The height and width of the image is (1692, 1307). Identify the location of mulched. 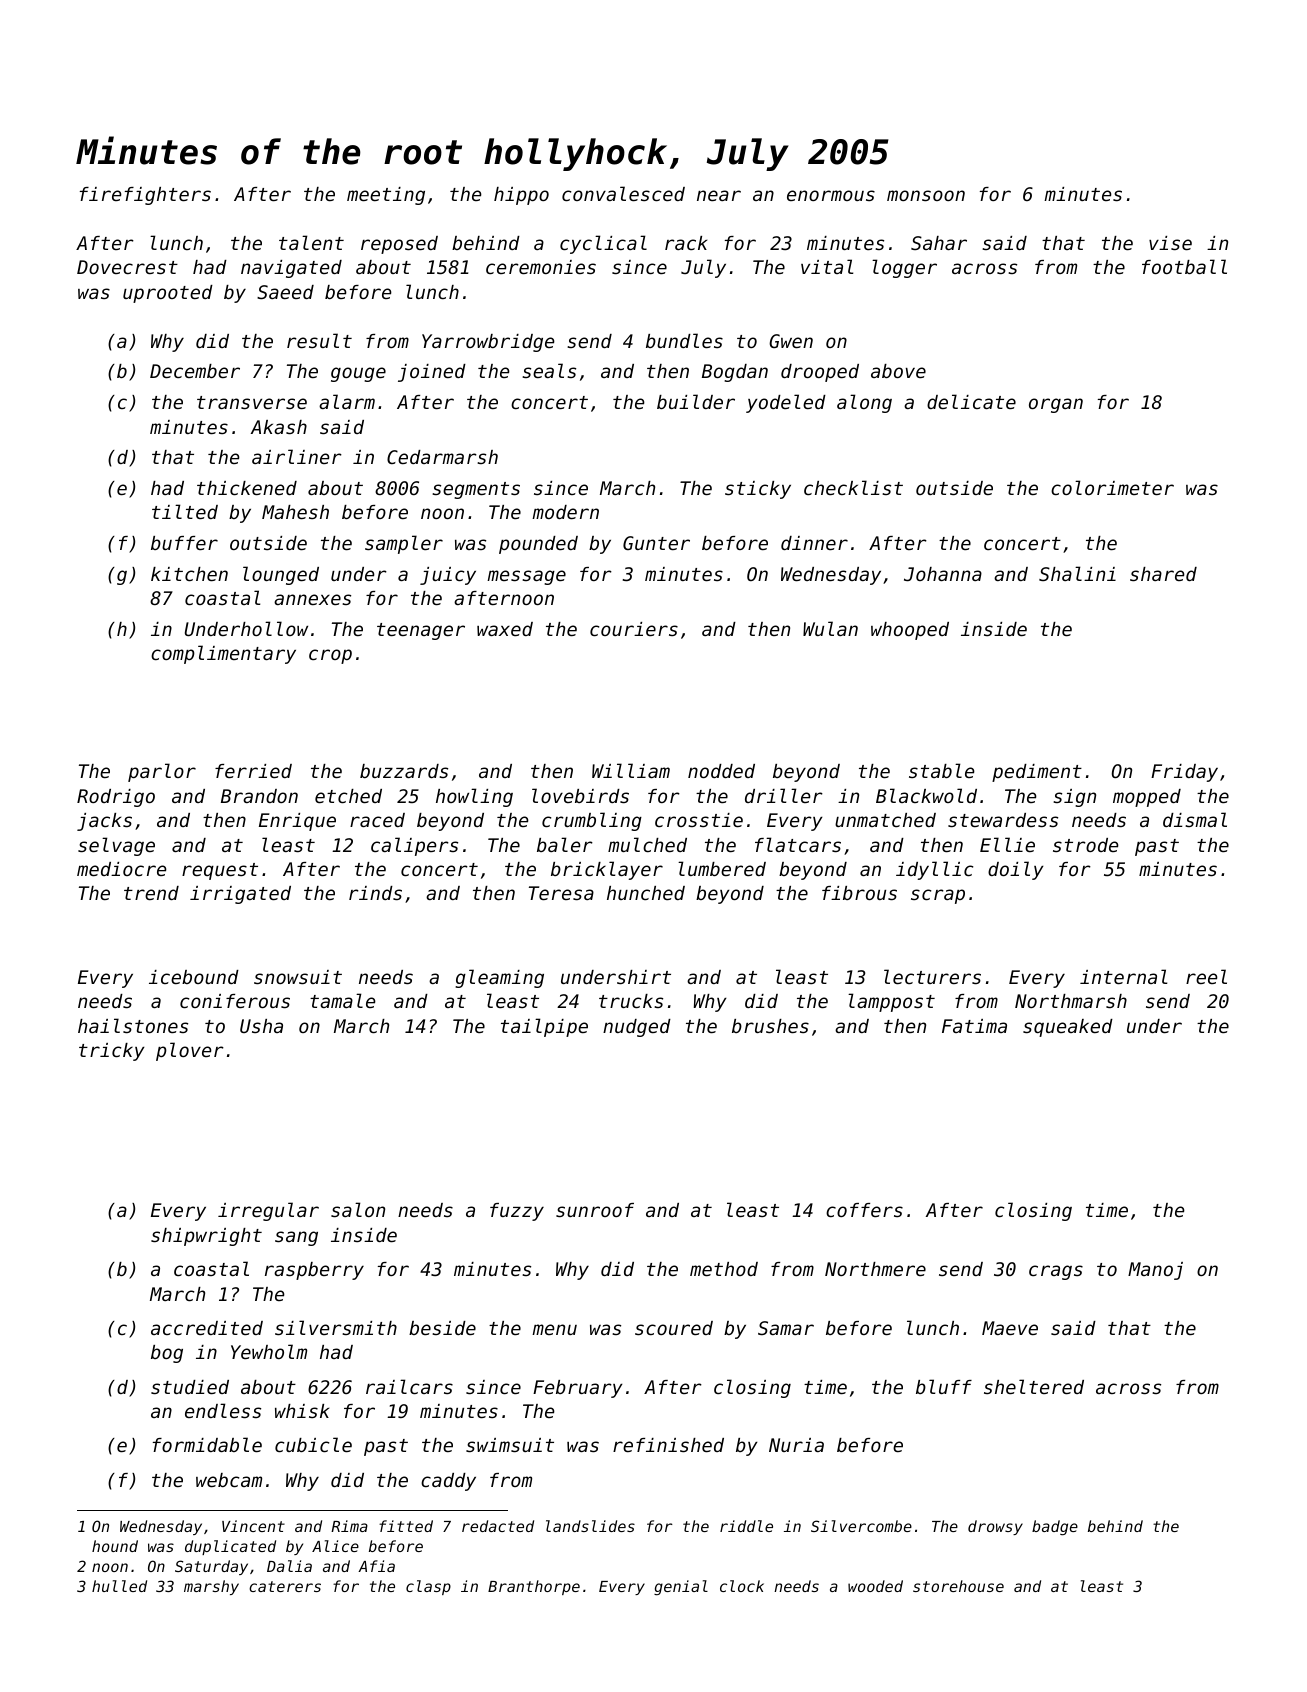
(647, 844).
